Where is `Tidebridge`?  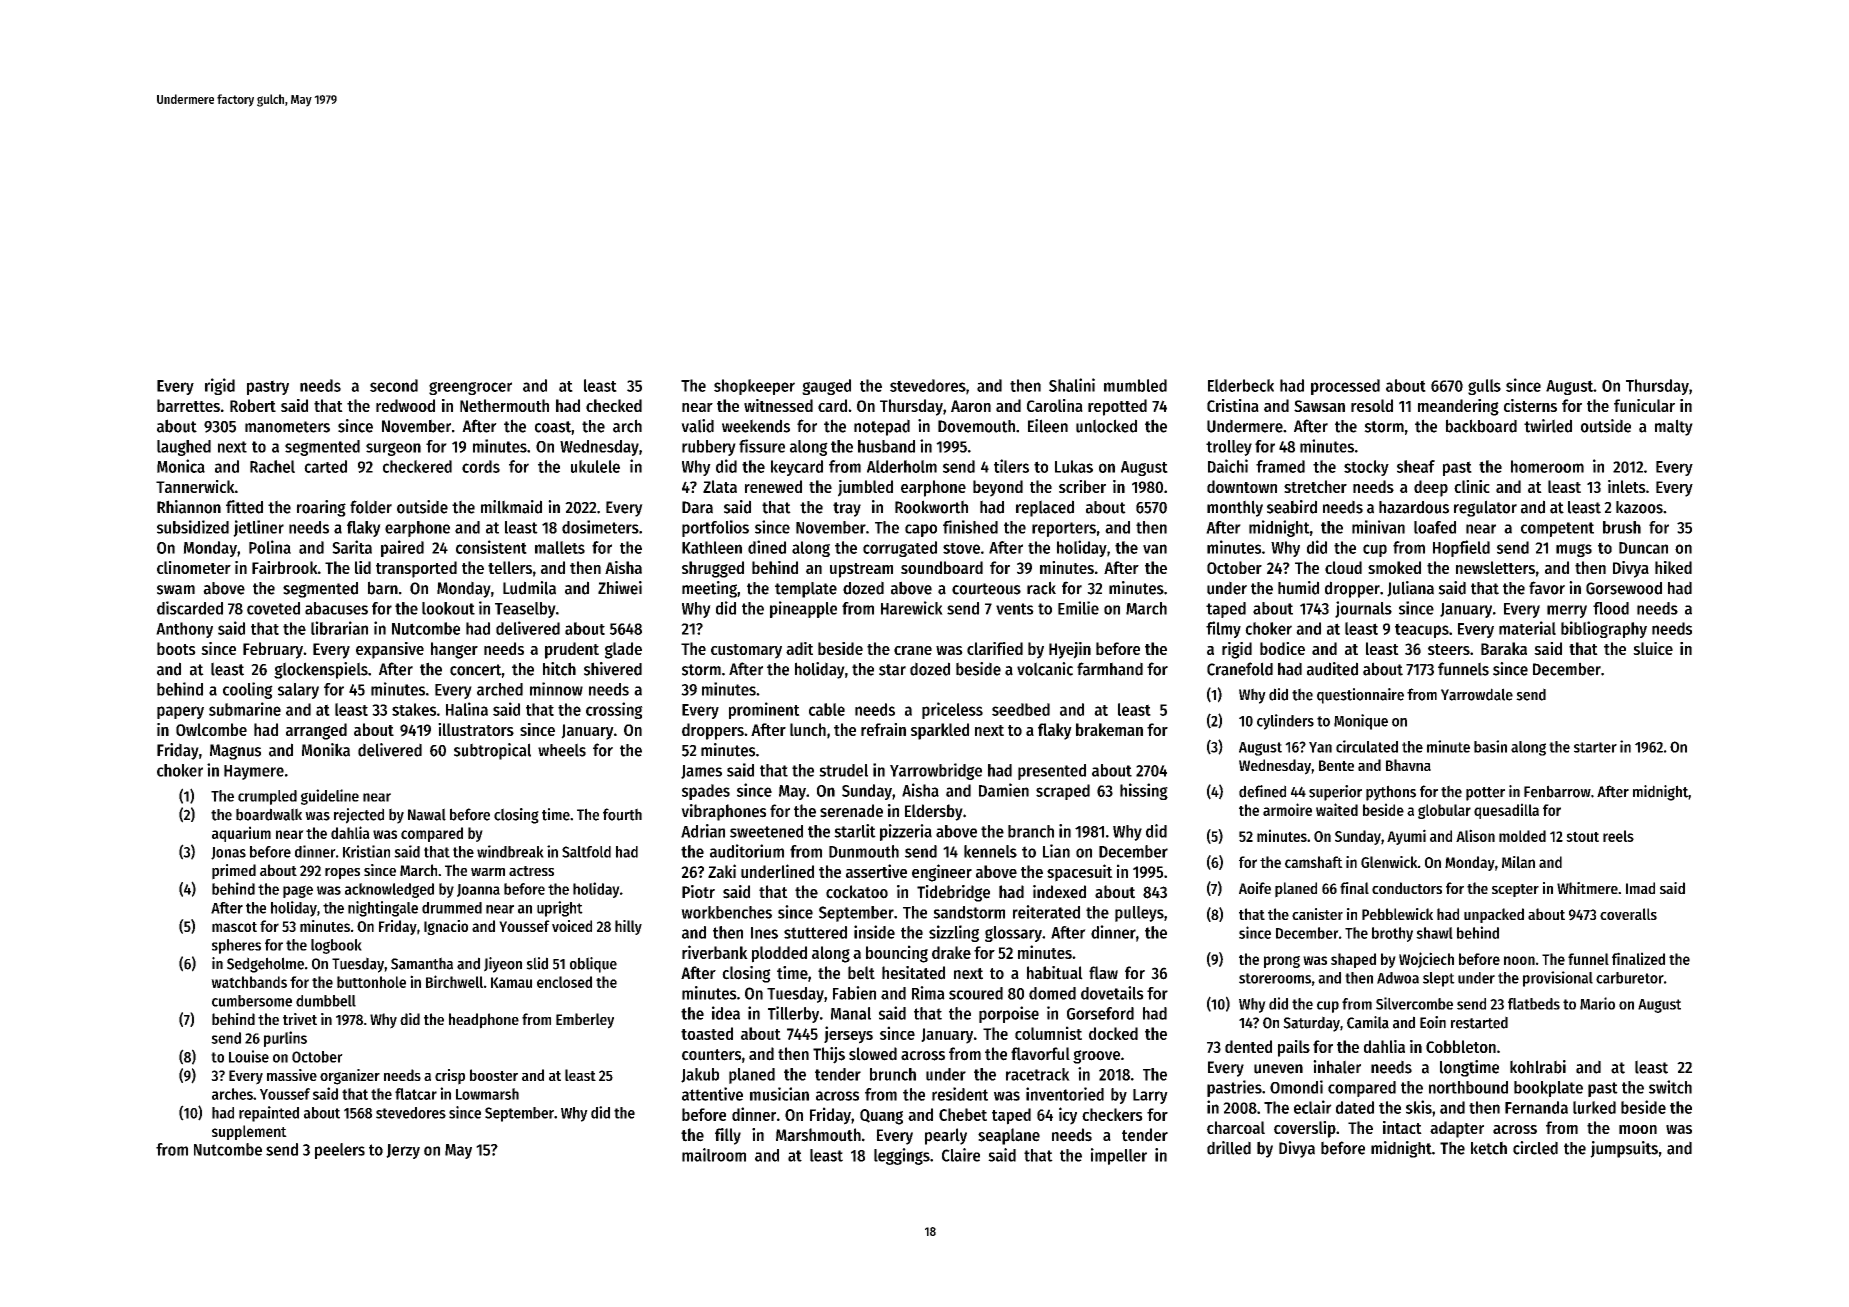 Tidebridge is located at coordinates (953, 893).
